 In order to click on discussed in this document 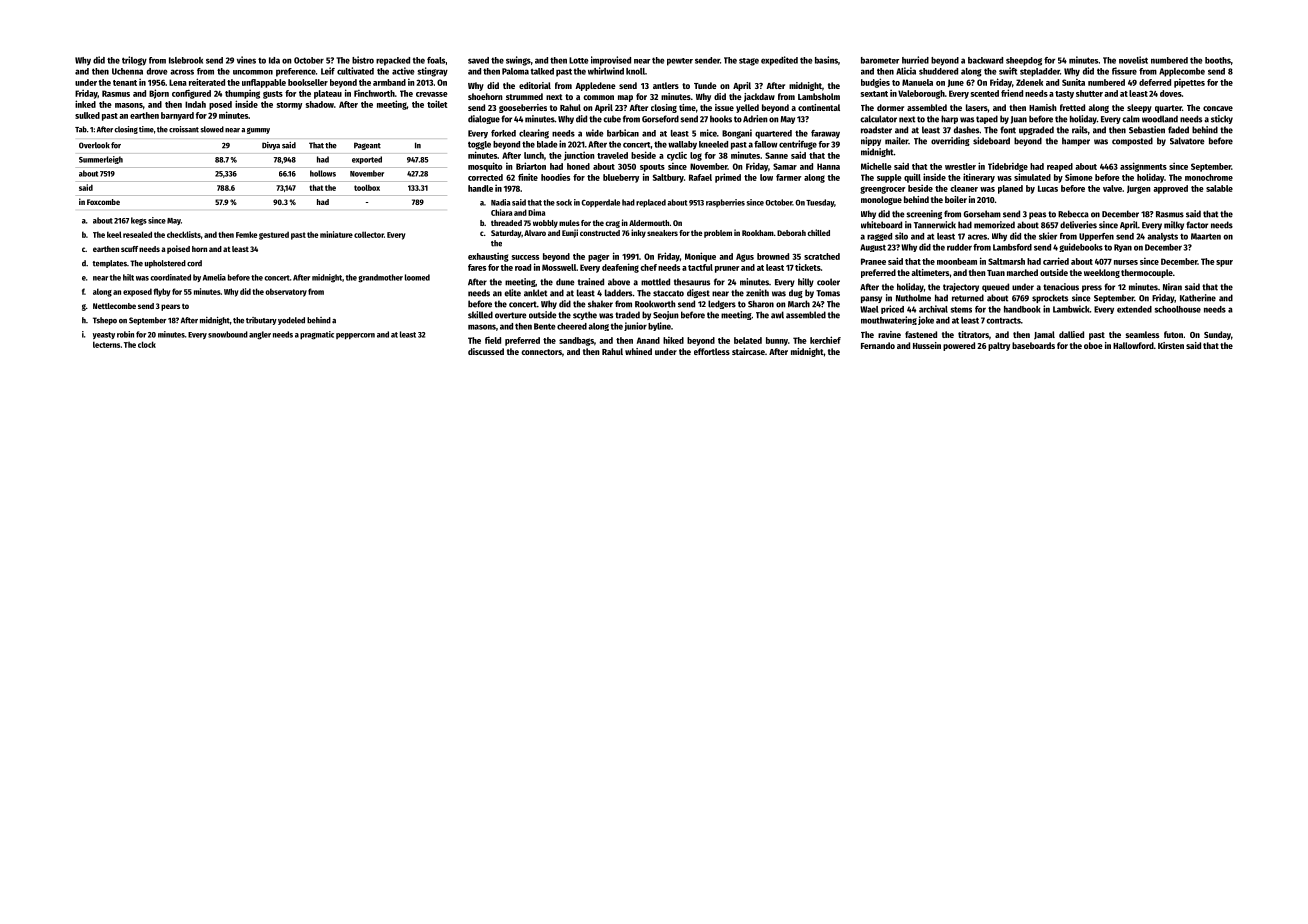, I will do `click(486, 351)`.
